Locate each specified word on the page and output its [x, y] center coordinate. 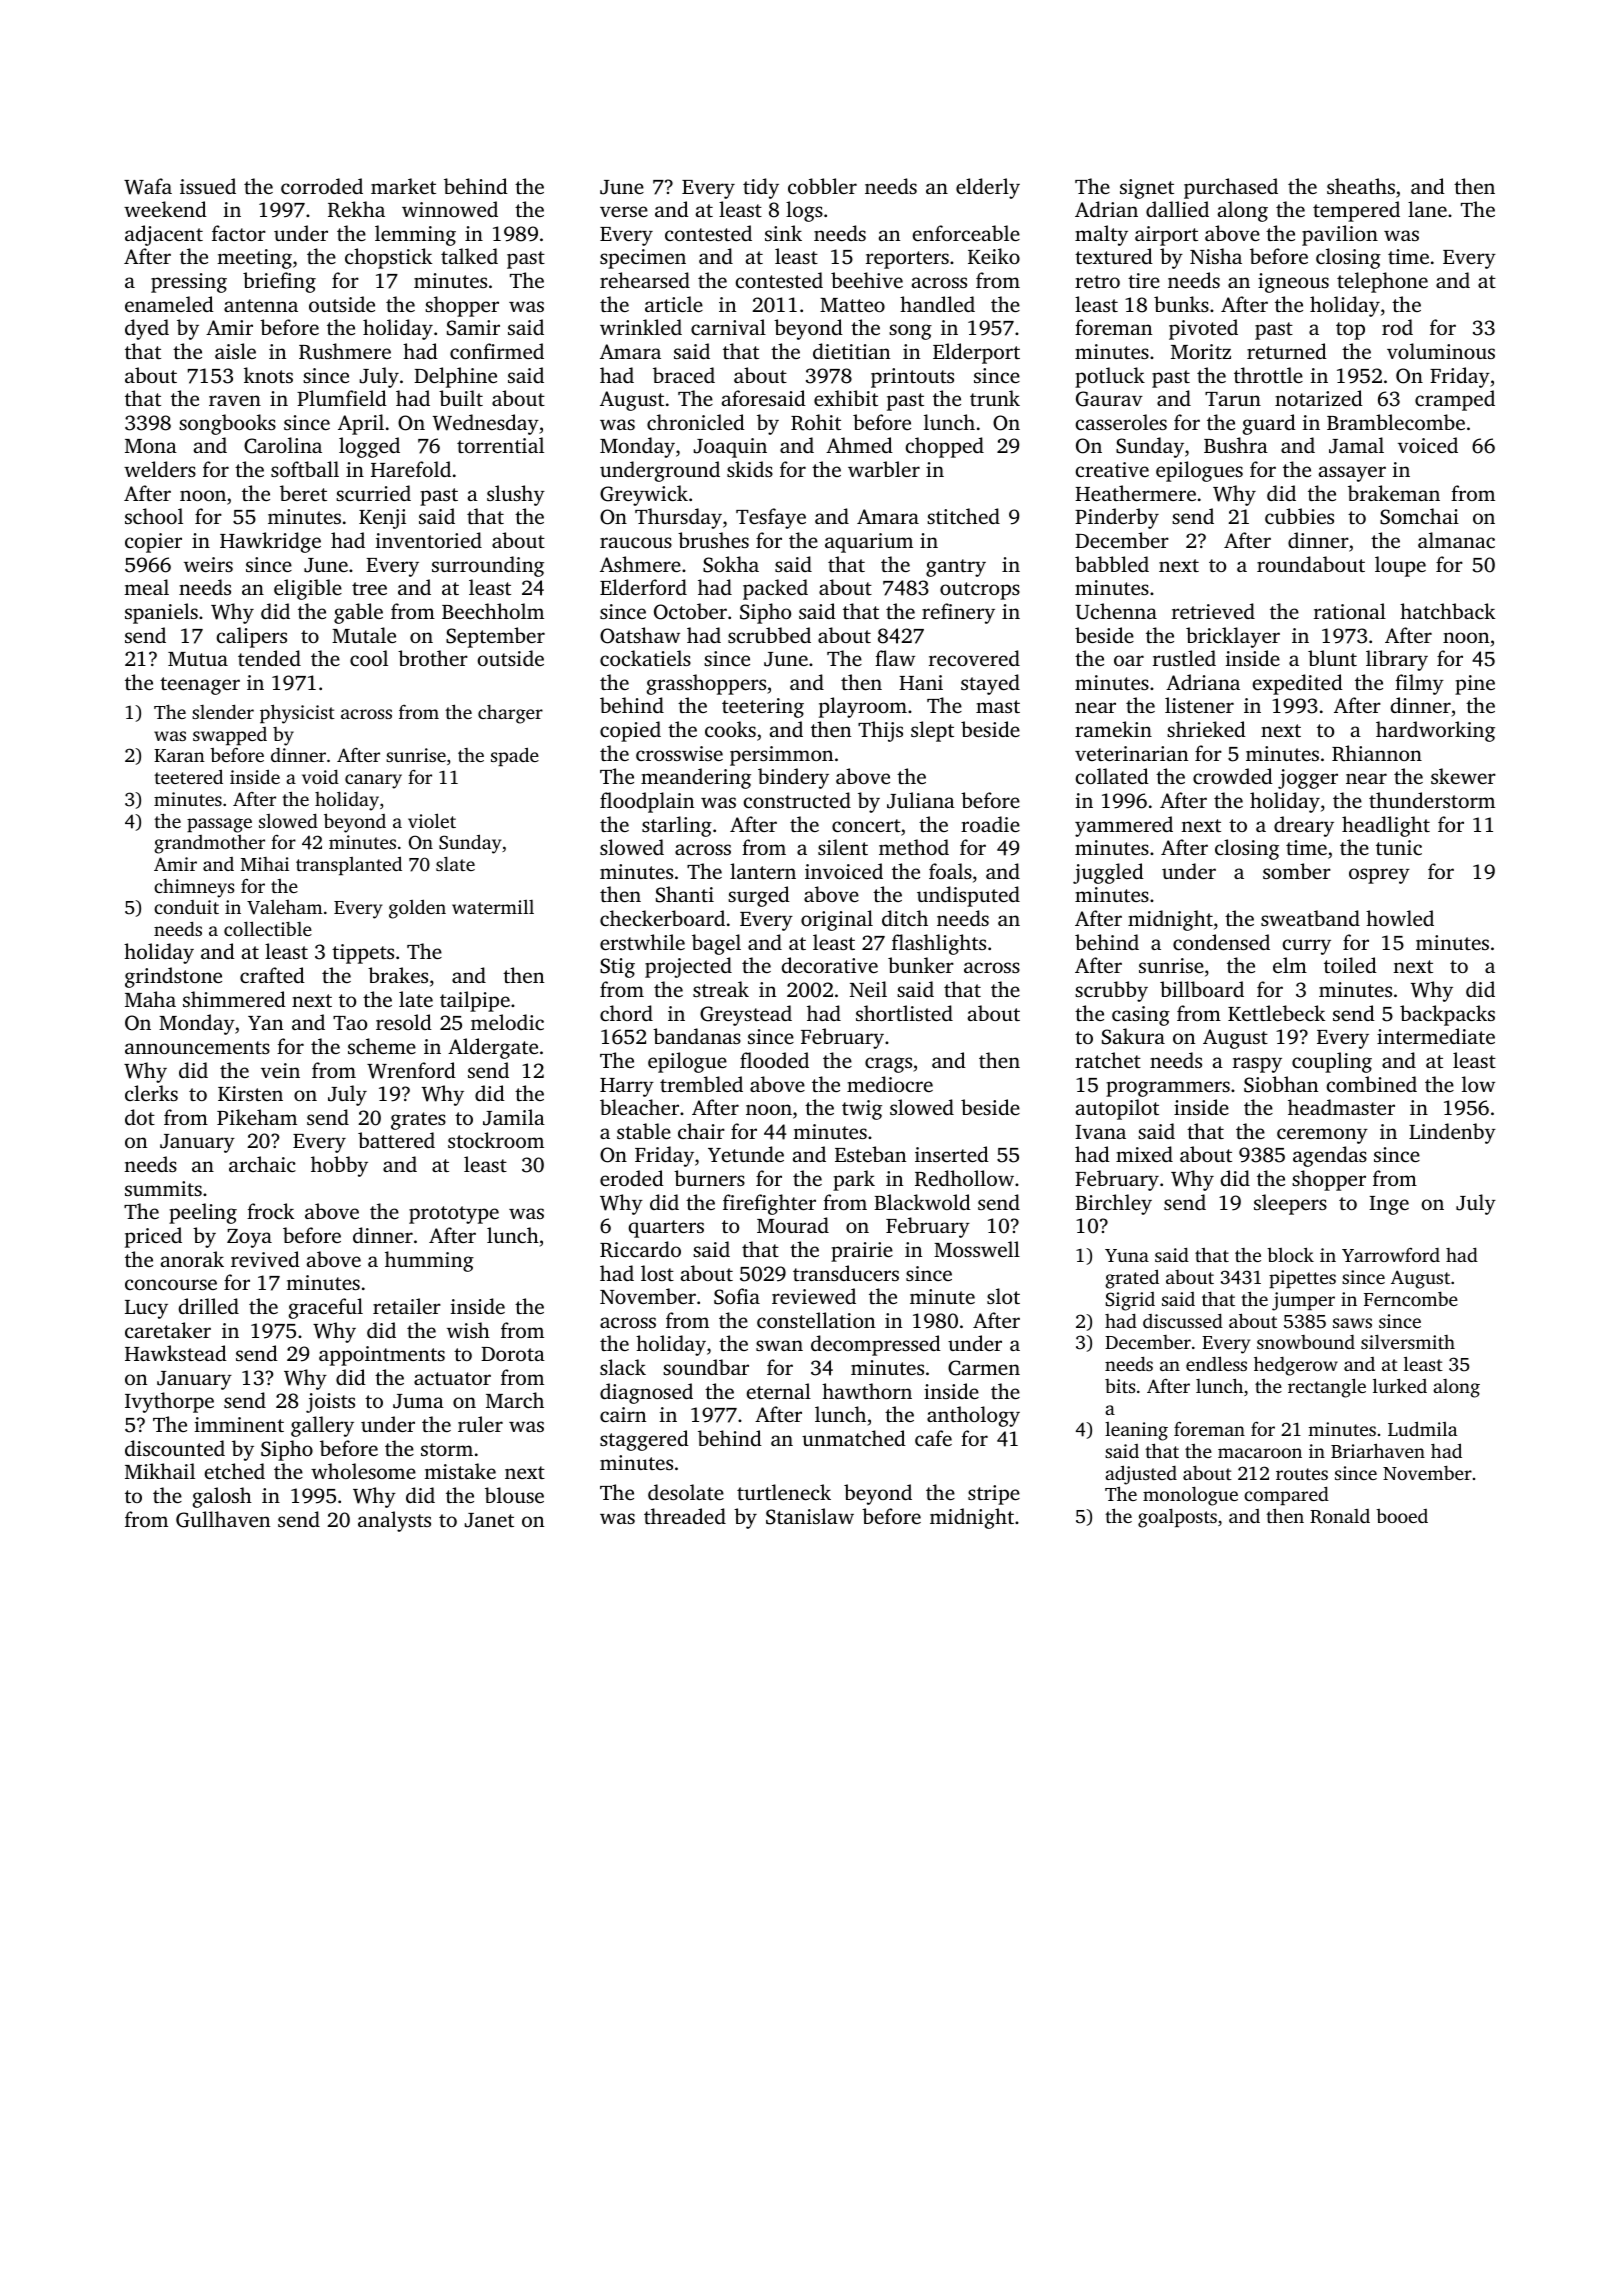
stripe [994, 1495]
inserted [952, 1154]
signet [1147, 189]
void [320, 776]
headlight [1386, 826]
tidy [761, 188]
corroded [322, 186]
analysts [394, 1521]
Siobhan [1281, 1084]
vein [280, 1070]
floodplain [647, 802]
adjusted [1141, 1475]
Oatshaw [640, 635]
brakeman [1394, 493]
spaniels [161, 613]
